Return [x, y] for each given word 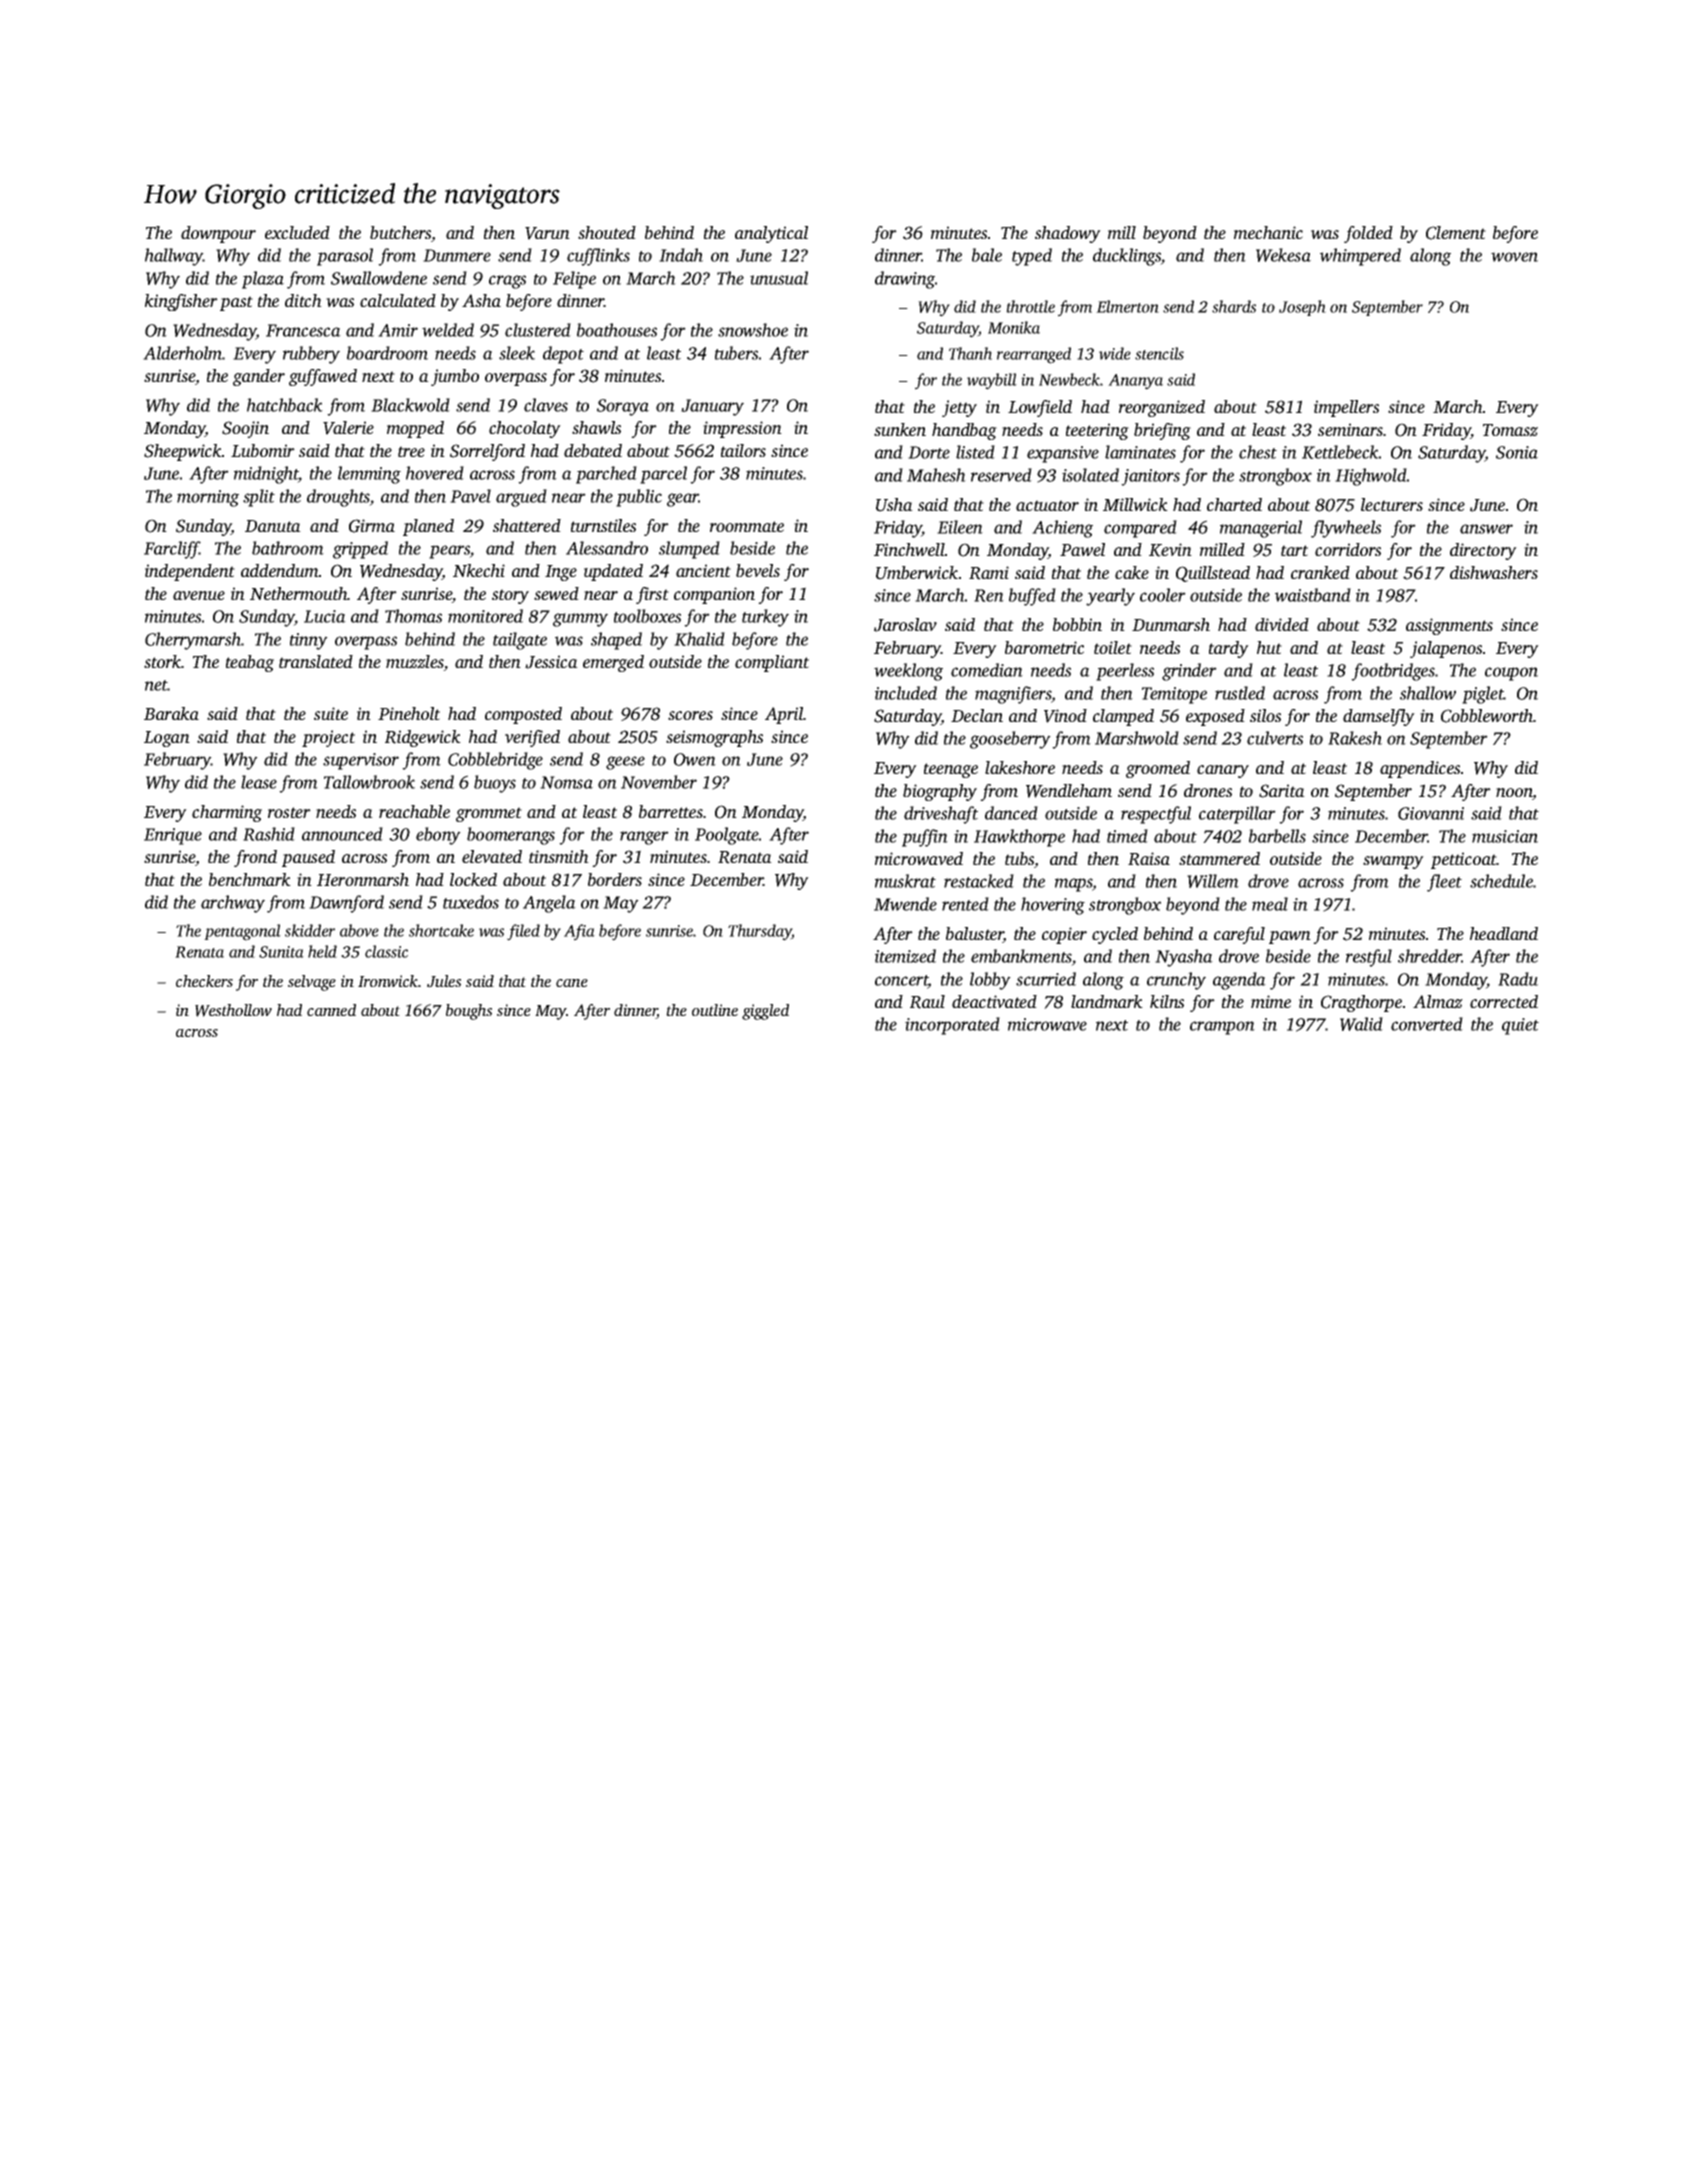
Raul [927, 1002]
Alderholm [182, 353]
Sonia [1517, 452]
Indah [681, 255]
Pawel [1082, 549]
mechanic [1268, 232]
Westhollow [233, 1010]
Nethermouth [299, 593]
